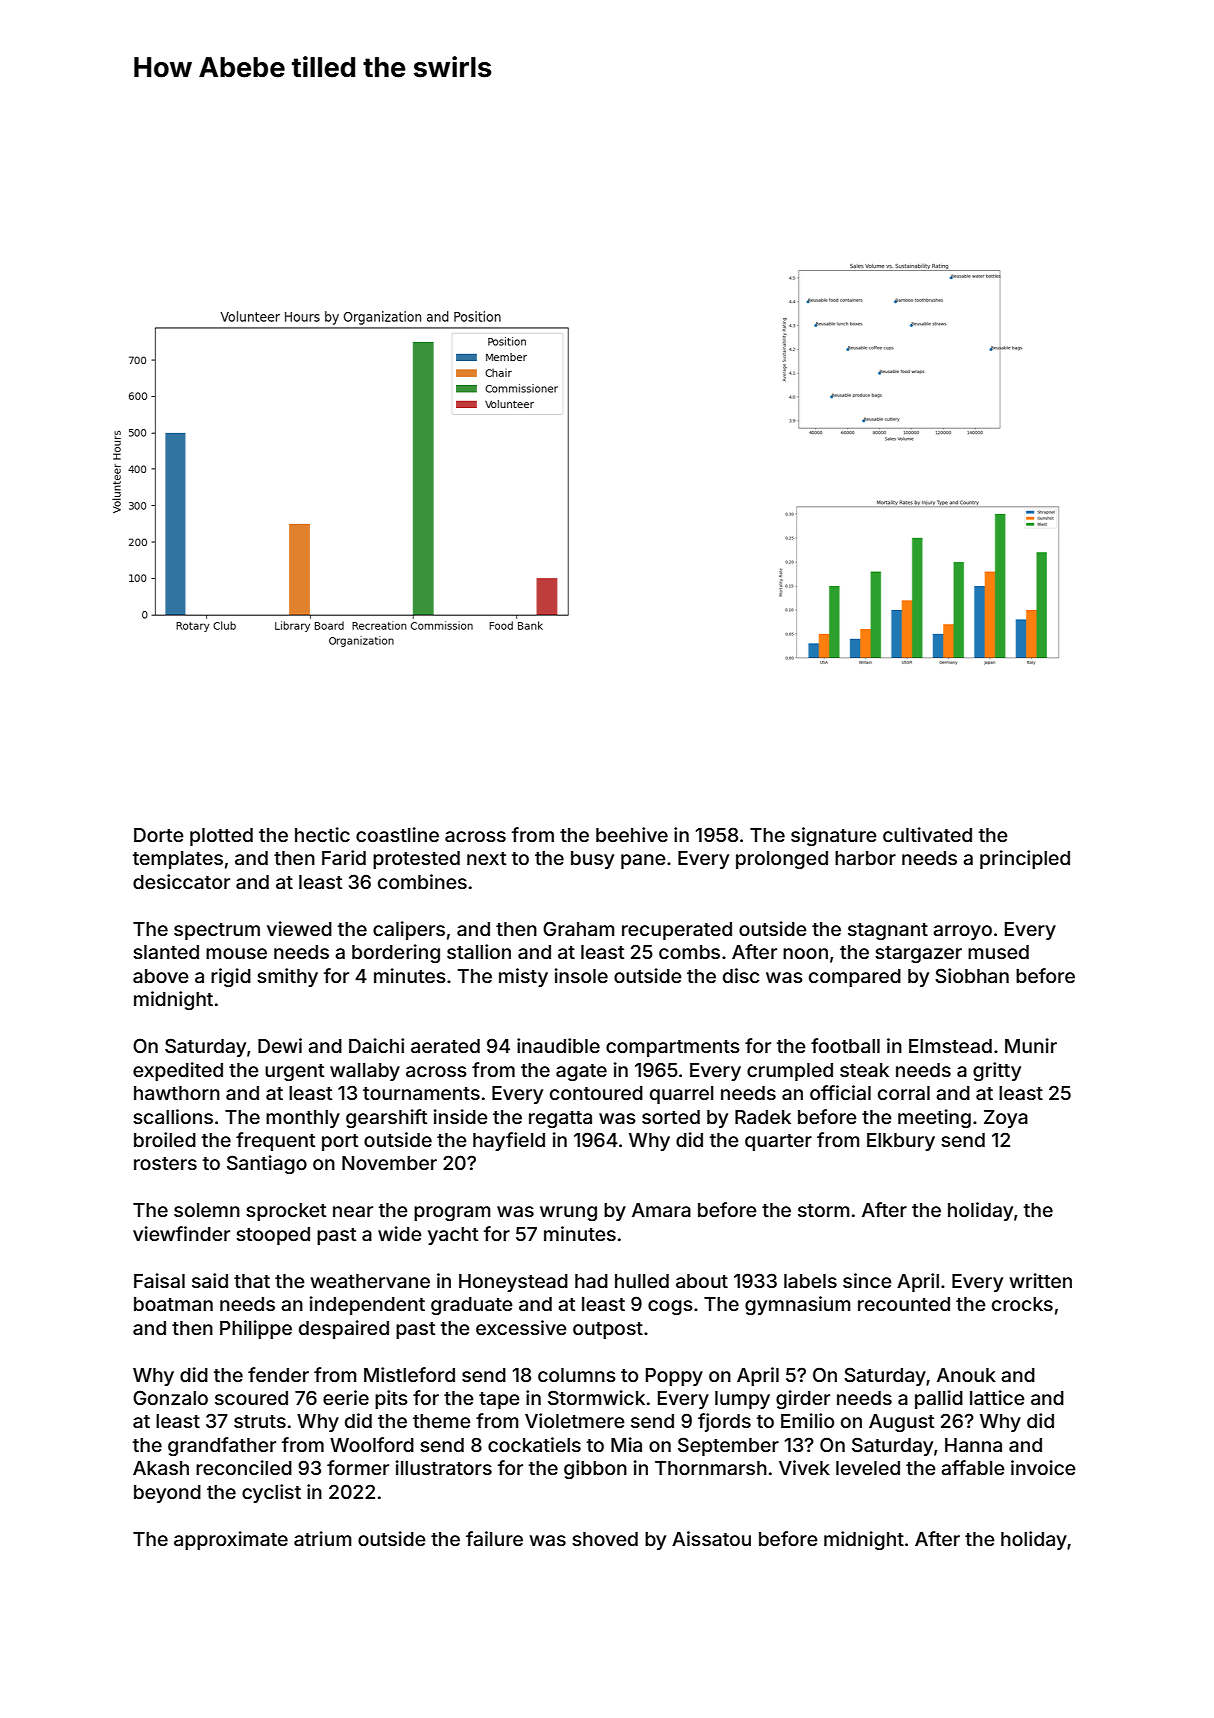 The image size is (1214, 1718). Describe the element at coordinates (1006, 1119) in the image. I see `Zoya` at that location.
